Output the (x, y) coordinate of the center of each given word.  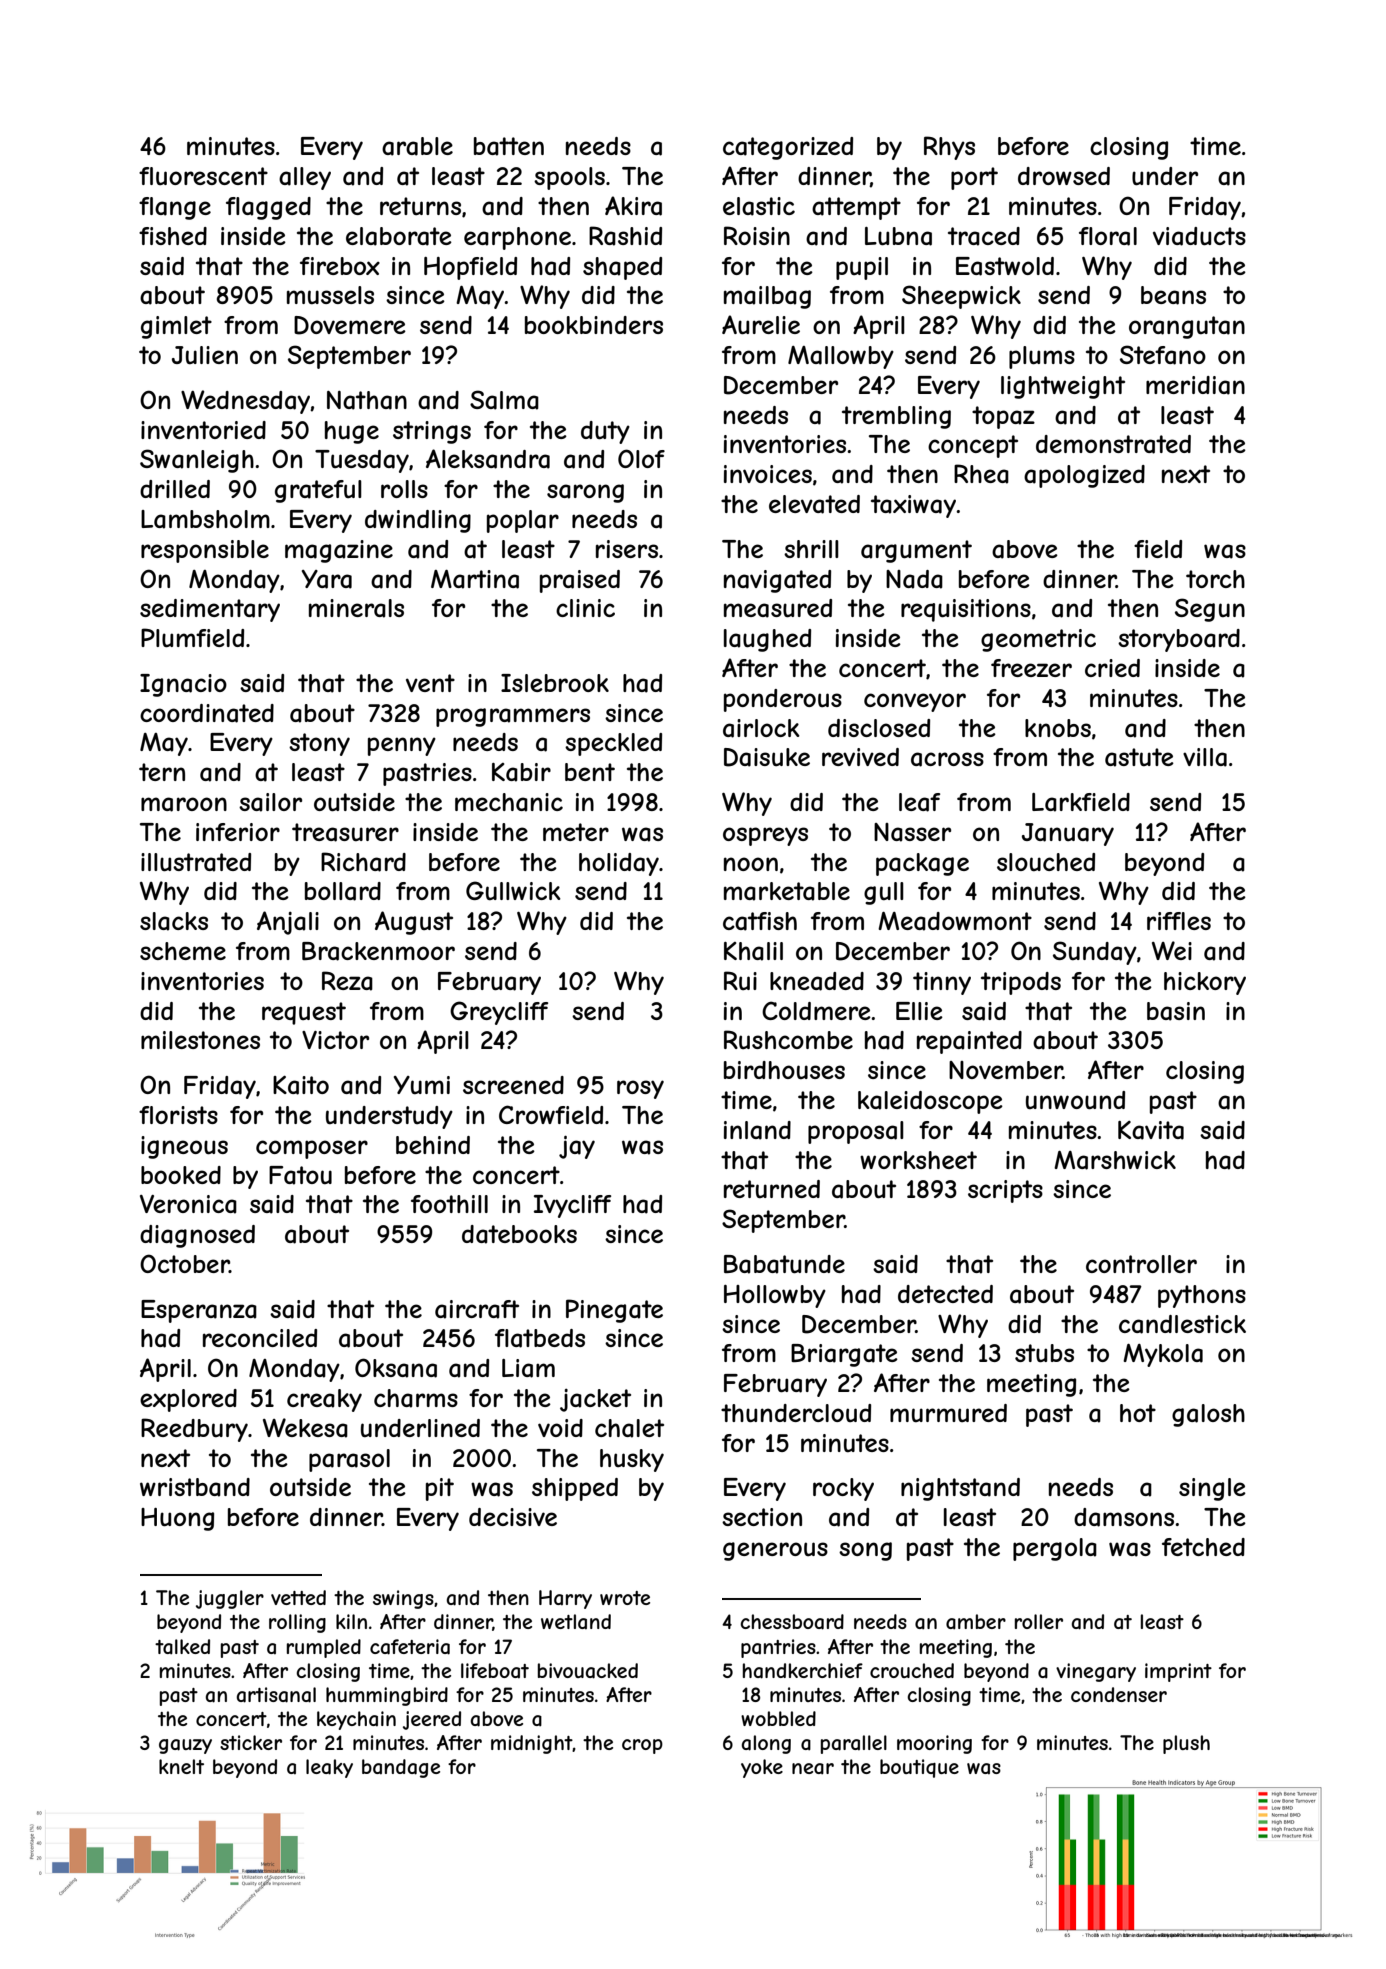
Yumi (422, 1085)
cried (1112, 668)
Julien (205, 355)
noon (751, 864)
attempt (856, 208)
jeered (432, 1720)
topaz (1003, 417)
